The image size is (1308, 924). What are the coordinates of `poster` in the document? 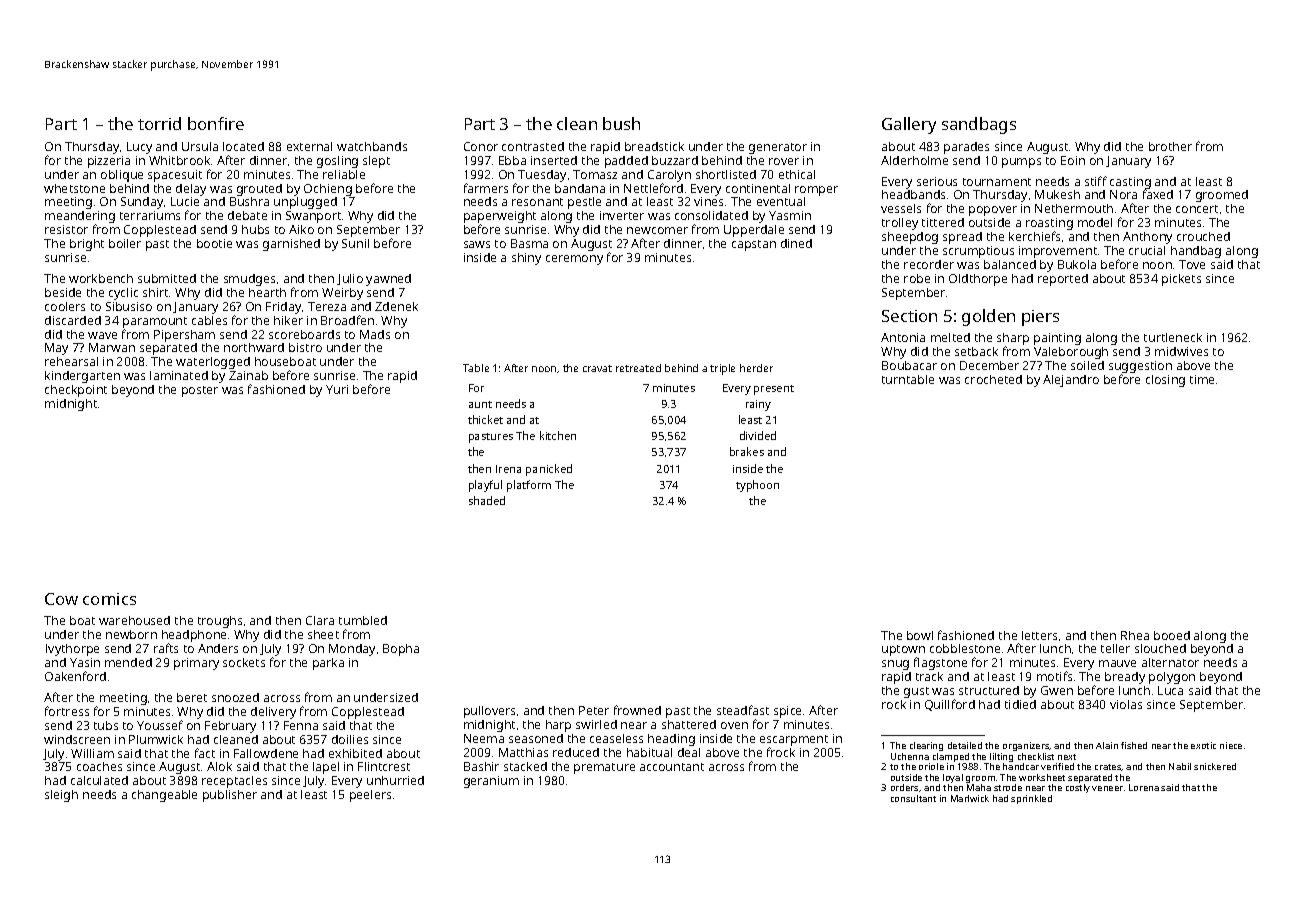 It's located at (200, 391).
